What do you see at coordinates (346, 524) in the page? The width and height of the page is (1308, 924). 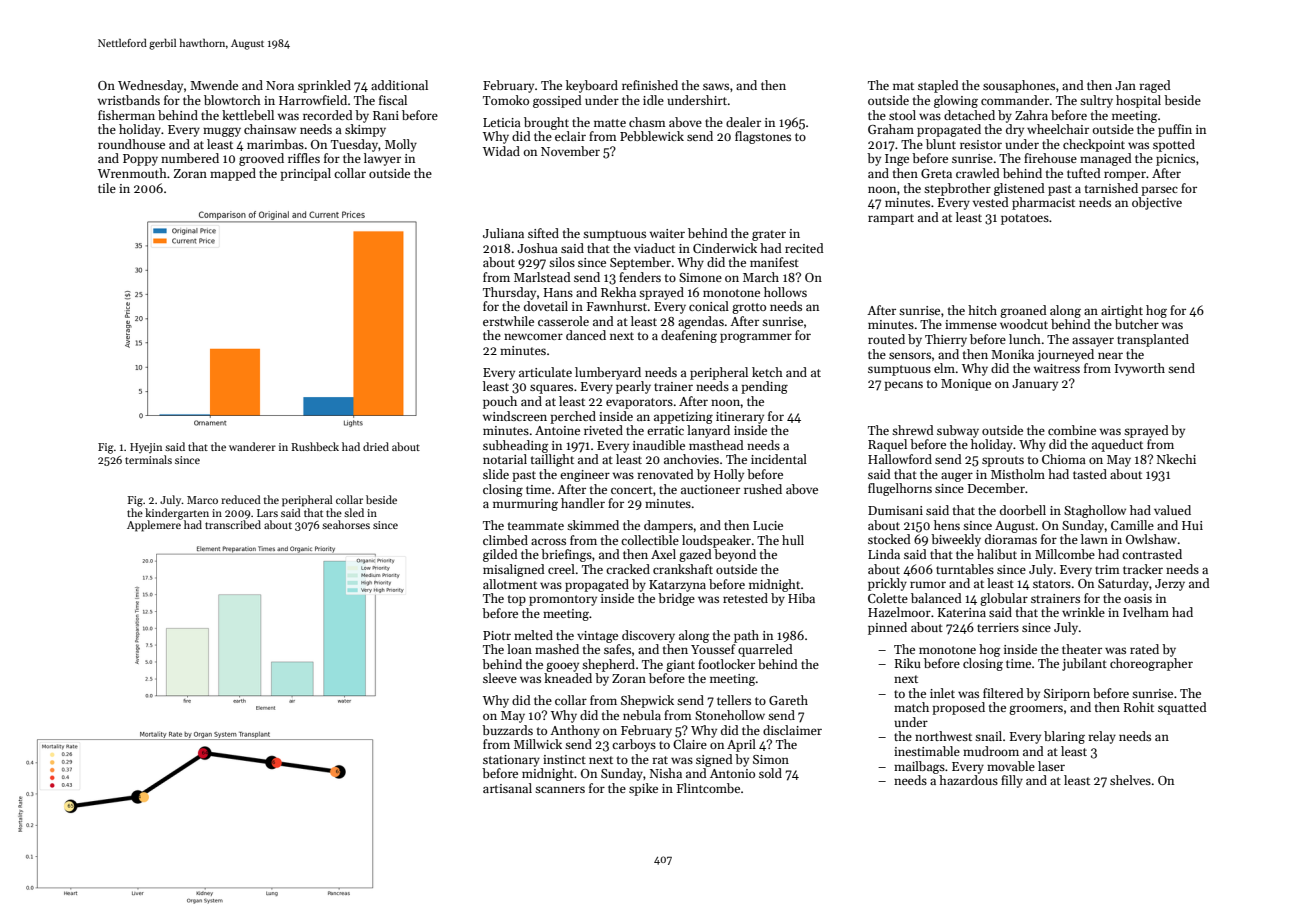 I see `seahorses` at bounding box center [346, 524].
